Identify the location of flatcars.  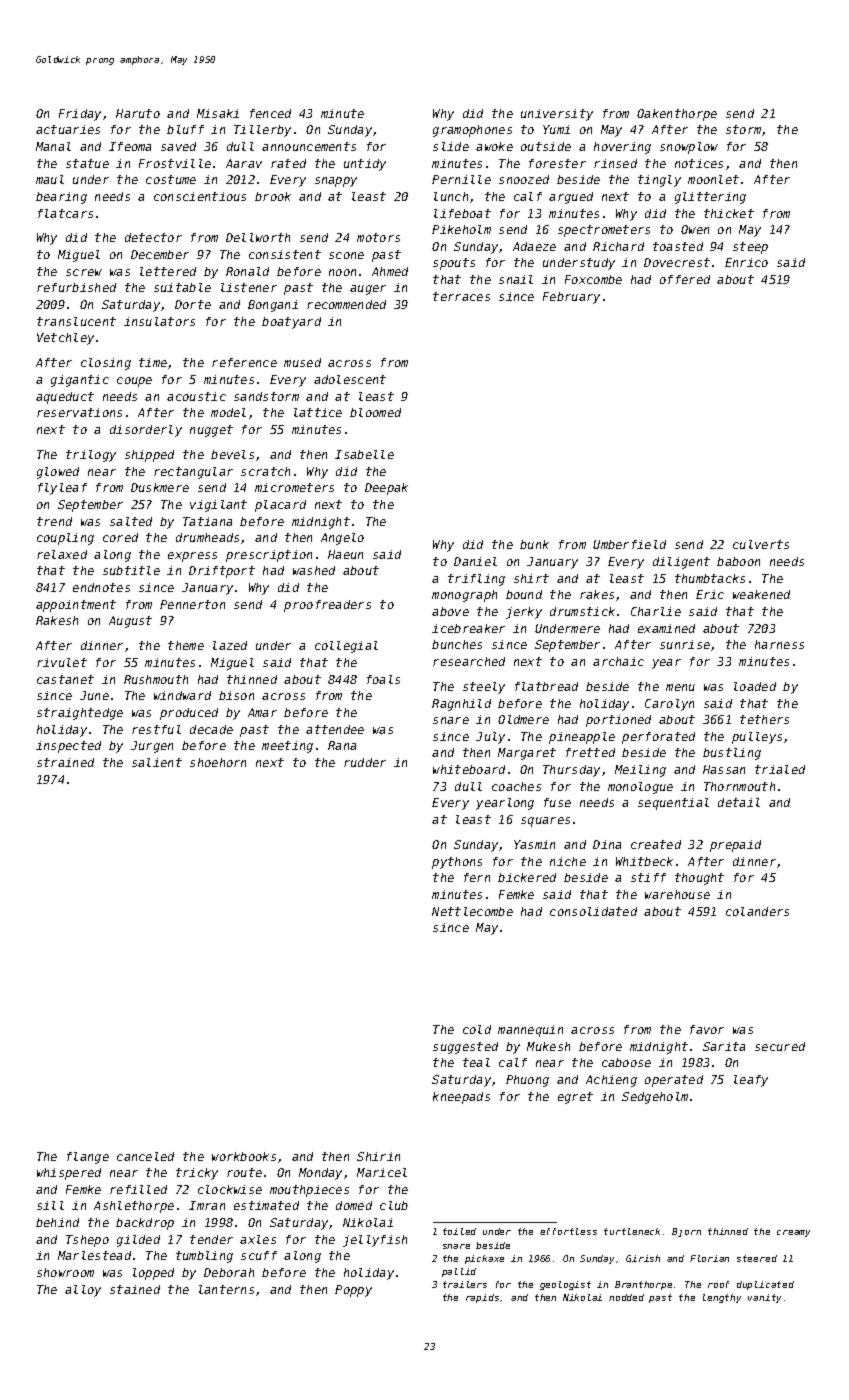
(65, 213).
